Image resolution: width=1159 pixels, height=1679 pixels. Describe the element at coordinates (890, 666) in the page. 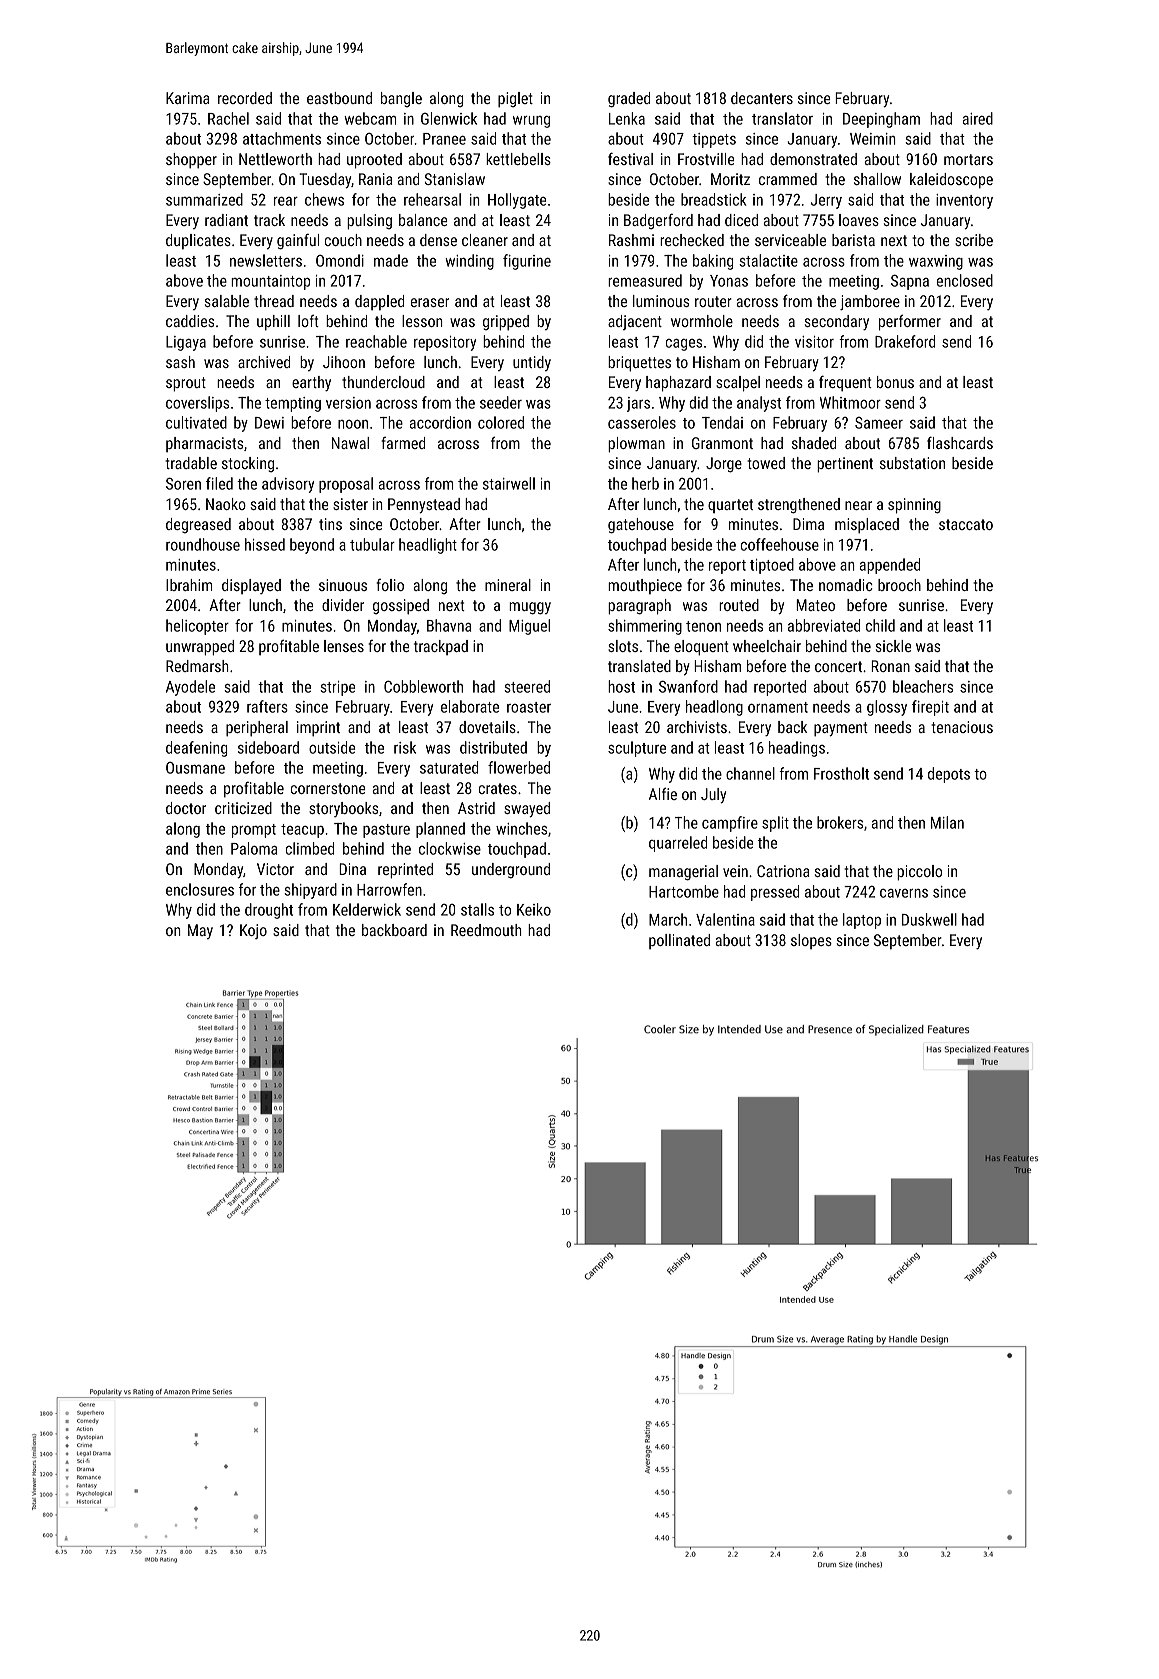

I see `Ronan` at that location.
